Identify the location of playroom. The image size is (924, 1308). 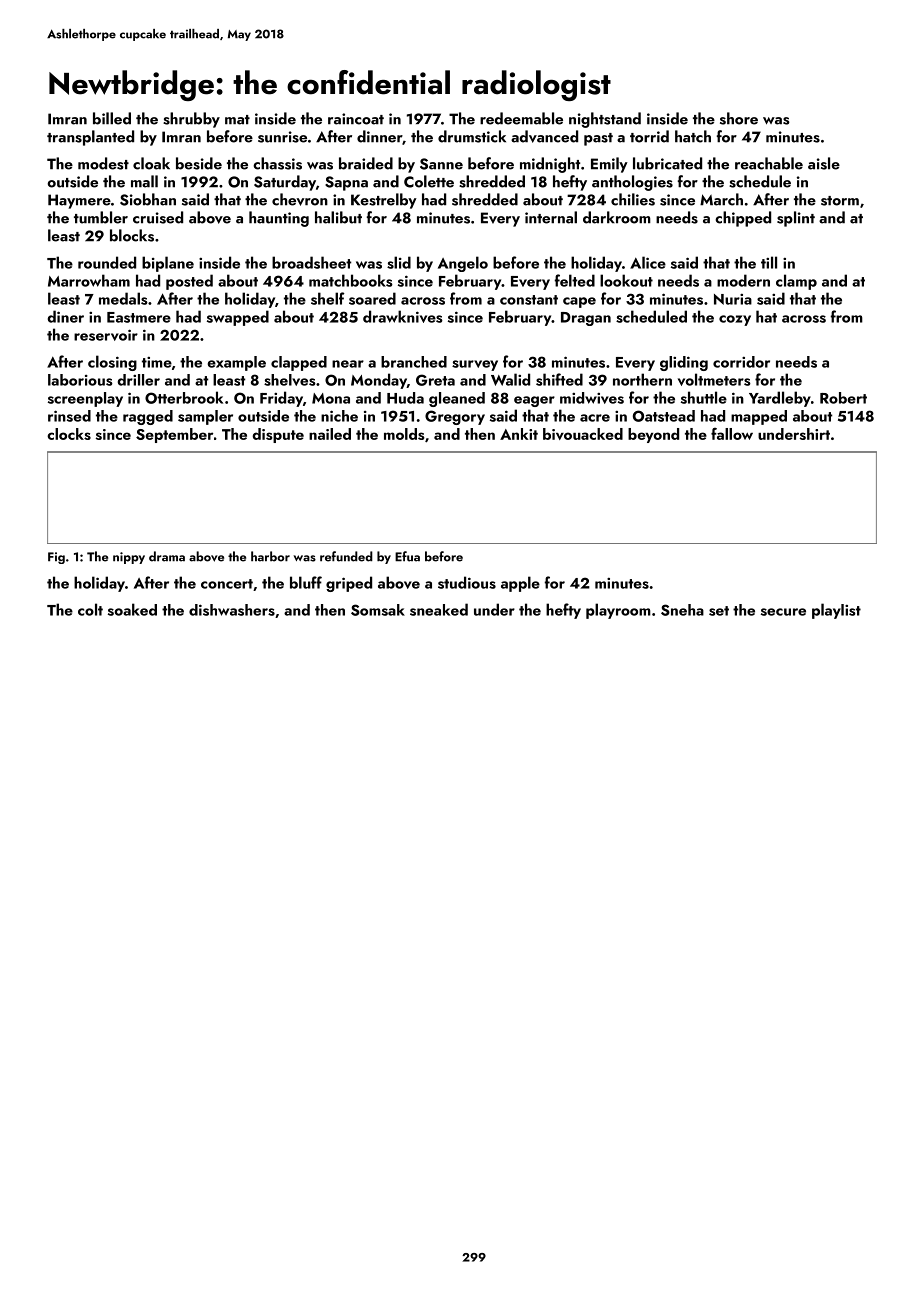
(618, 611).
